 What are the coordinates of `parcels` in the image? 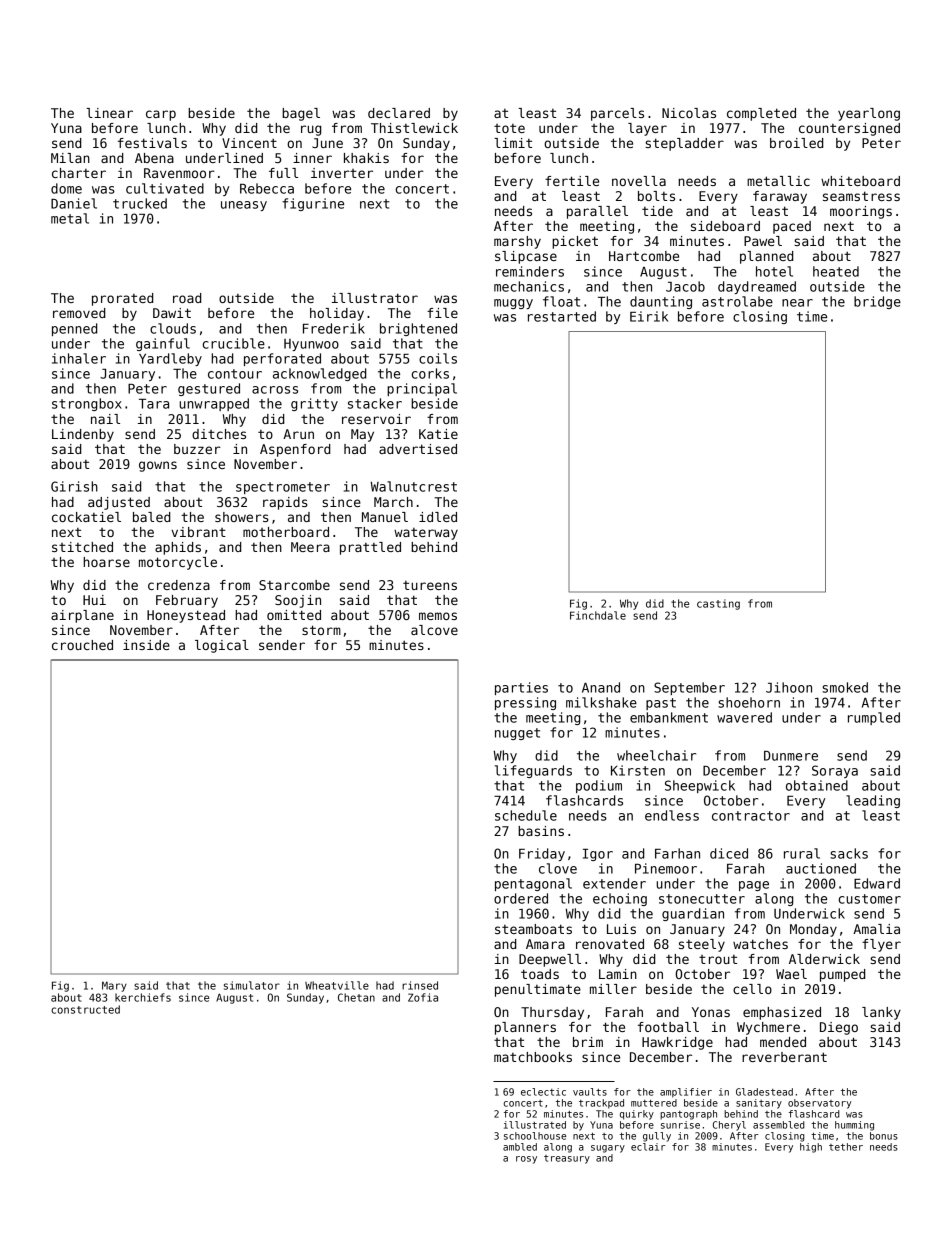 It's located at (617, 114).
